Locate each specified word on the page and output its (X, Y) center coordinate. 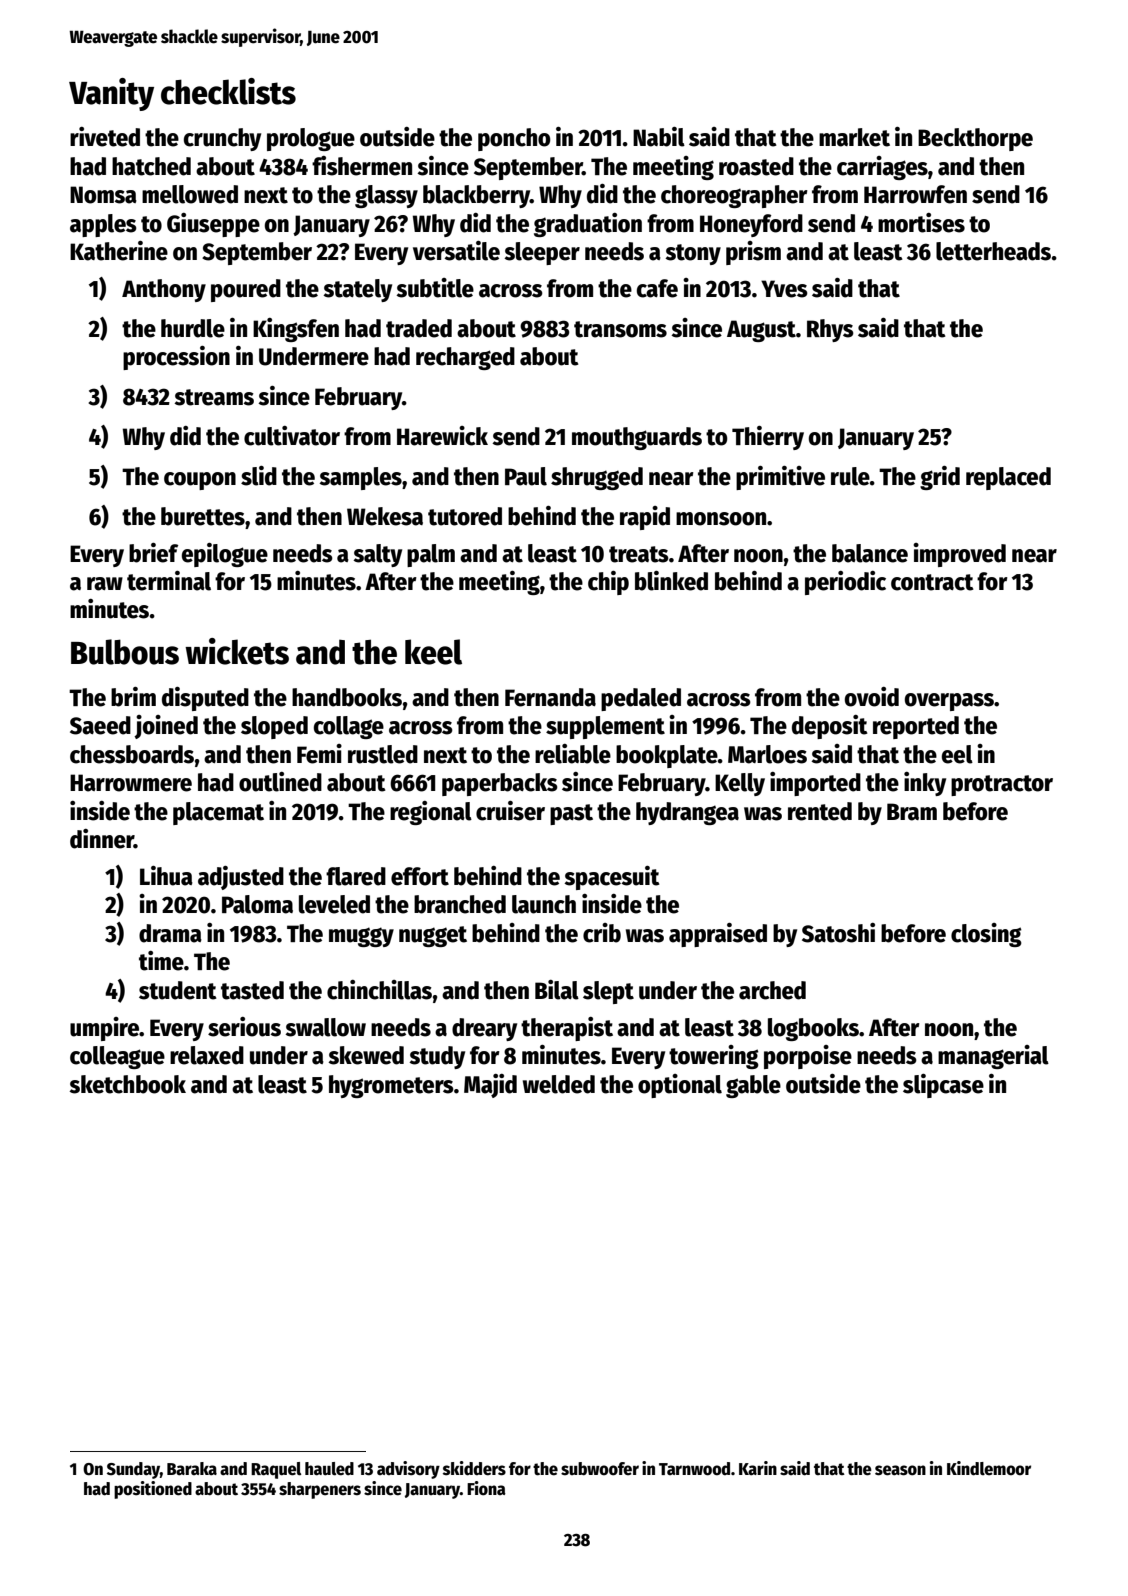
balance (870, 553)
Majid (490, 1086)
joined (166, 727)
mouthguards (637, 438)
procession (176, 358)
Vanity (111, 94)
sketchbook (127, 1084)
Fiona (486, 1488)
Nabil (659, 137)
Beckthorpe (975, 139)
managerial (993, 1057)
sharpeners (320, 1490)
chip (608, 583)
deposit (830, 727)
